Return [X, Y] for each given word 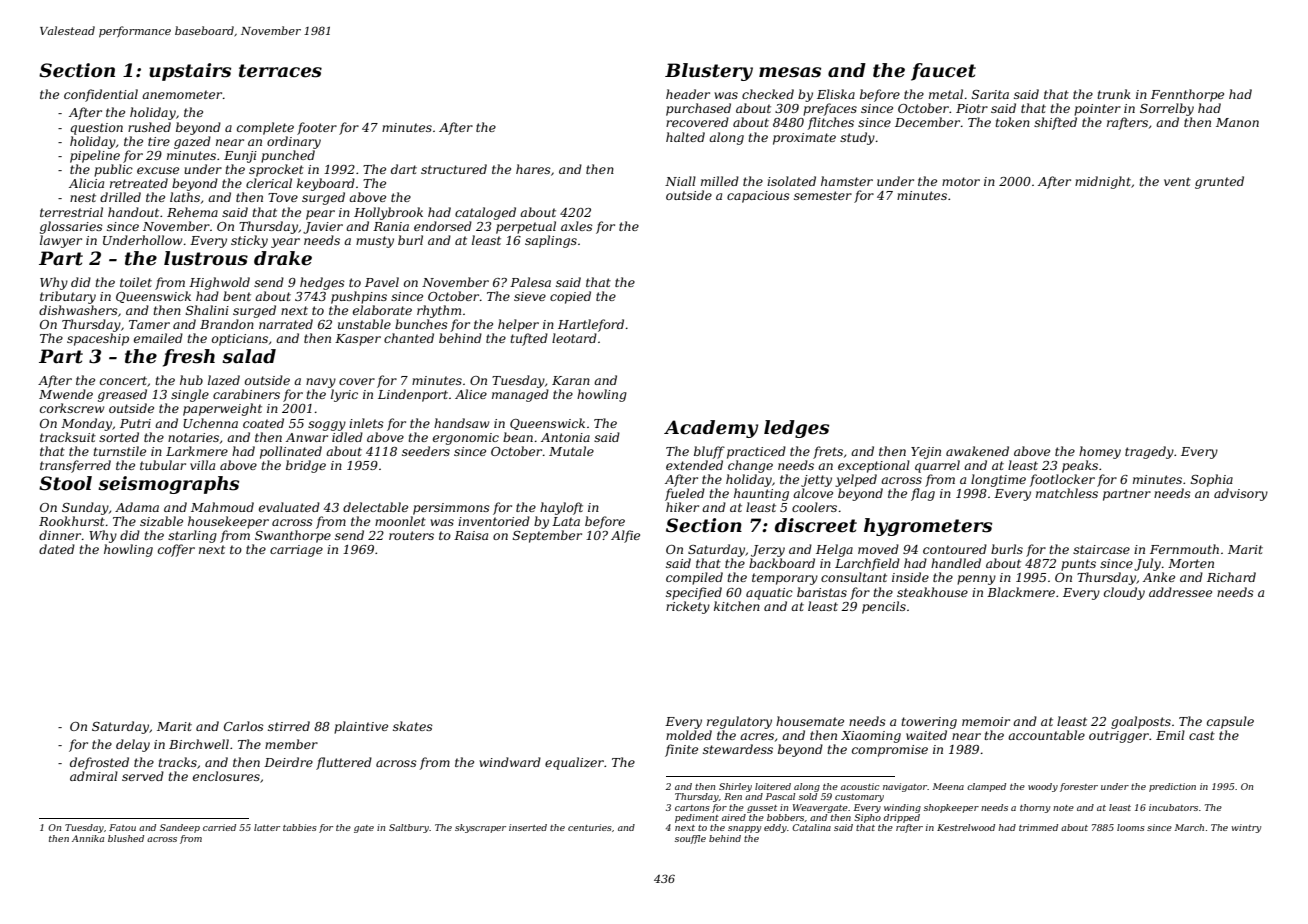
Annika [88, 838]
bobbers [785, 817]
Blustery [709, 72]
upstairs [190, 72]
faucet [943, 72]
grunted [1219, 182]
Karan [571, 380]
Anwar [307, 437]
